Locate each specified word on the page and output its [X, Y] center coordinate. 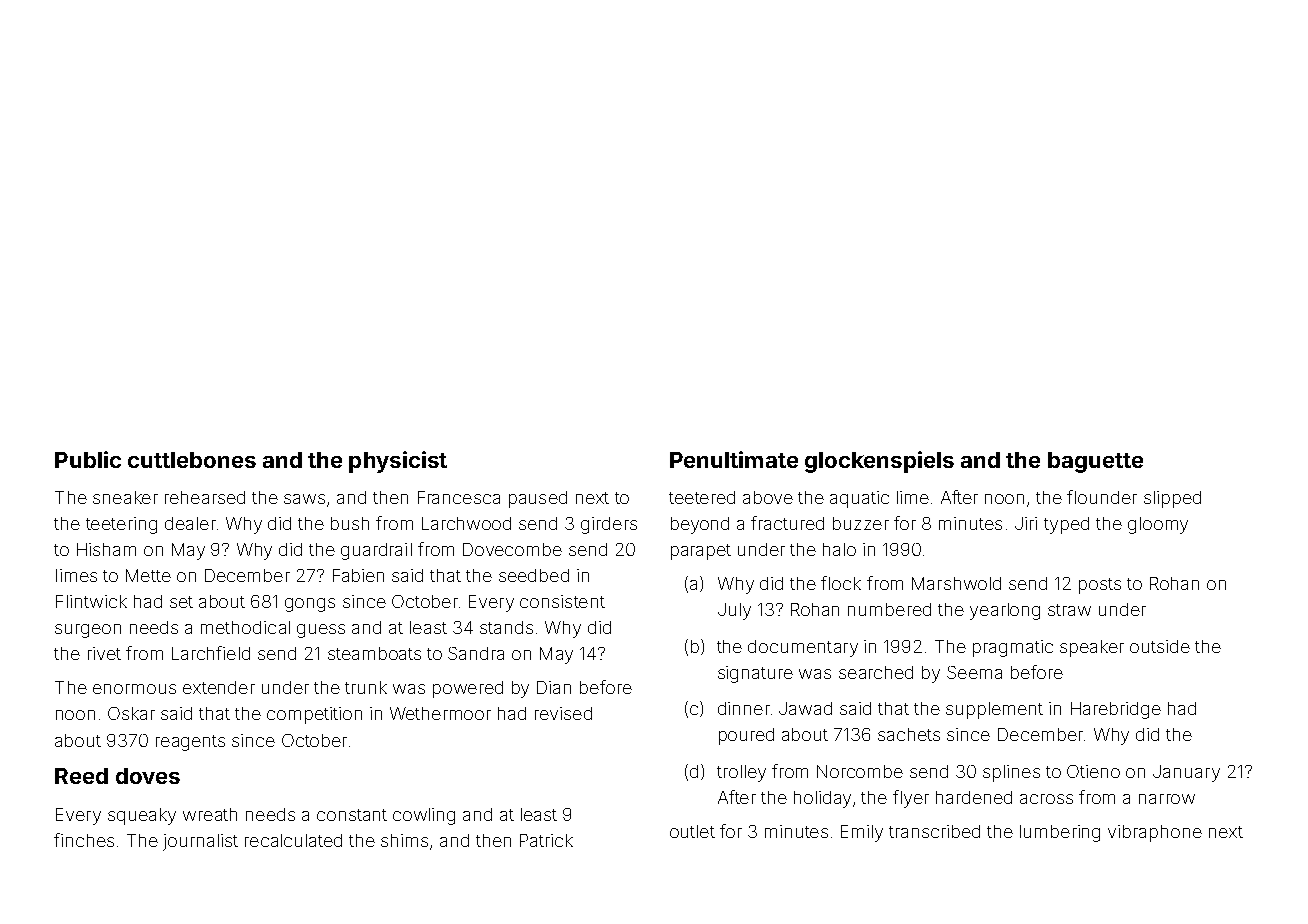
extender [219, 687]
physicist [398, 462]
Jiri [1026, 523]
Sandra [476, 653]
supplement [994, 710]
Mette [148, 575]
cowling [424, 816]
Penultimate [734, 459]
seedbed [534, 575]
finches [84, 840]
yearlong [1005, 611]
